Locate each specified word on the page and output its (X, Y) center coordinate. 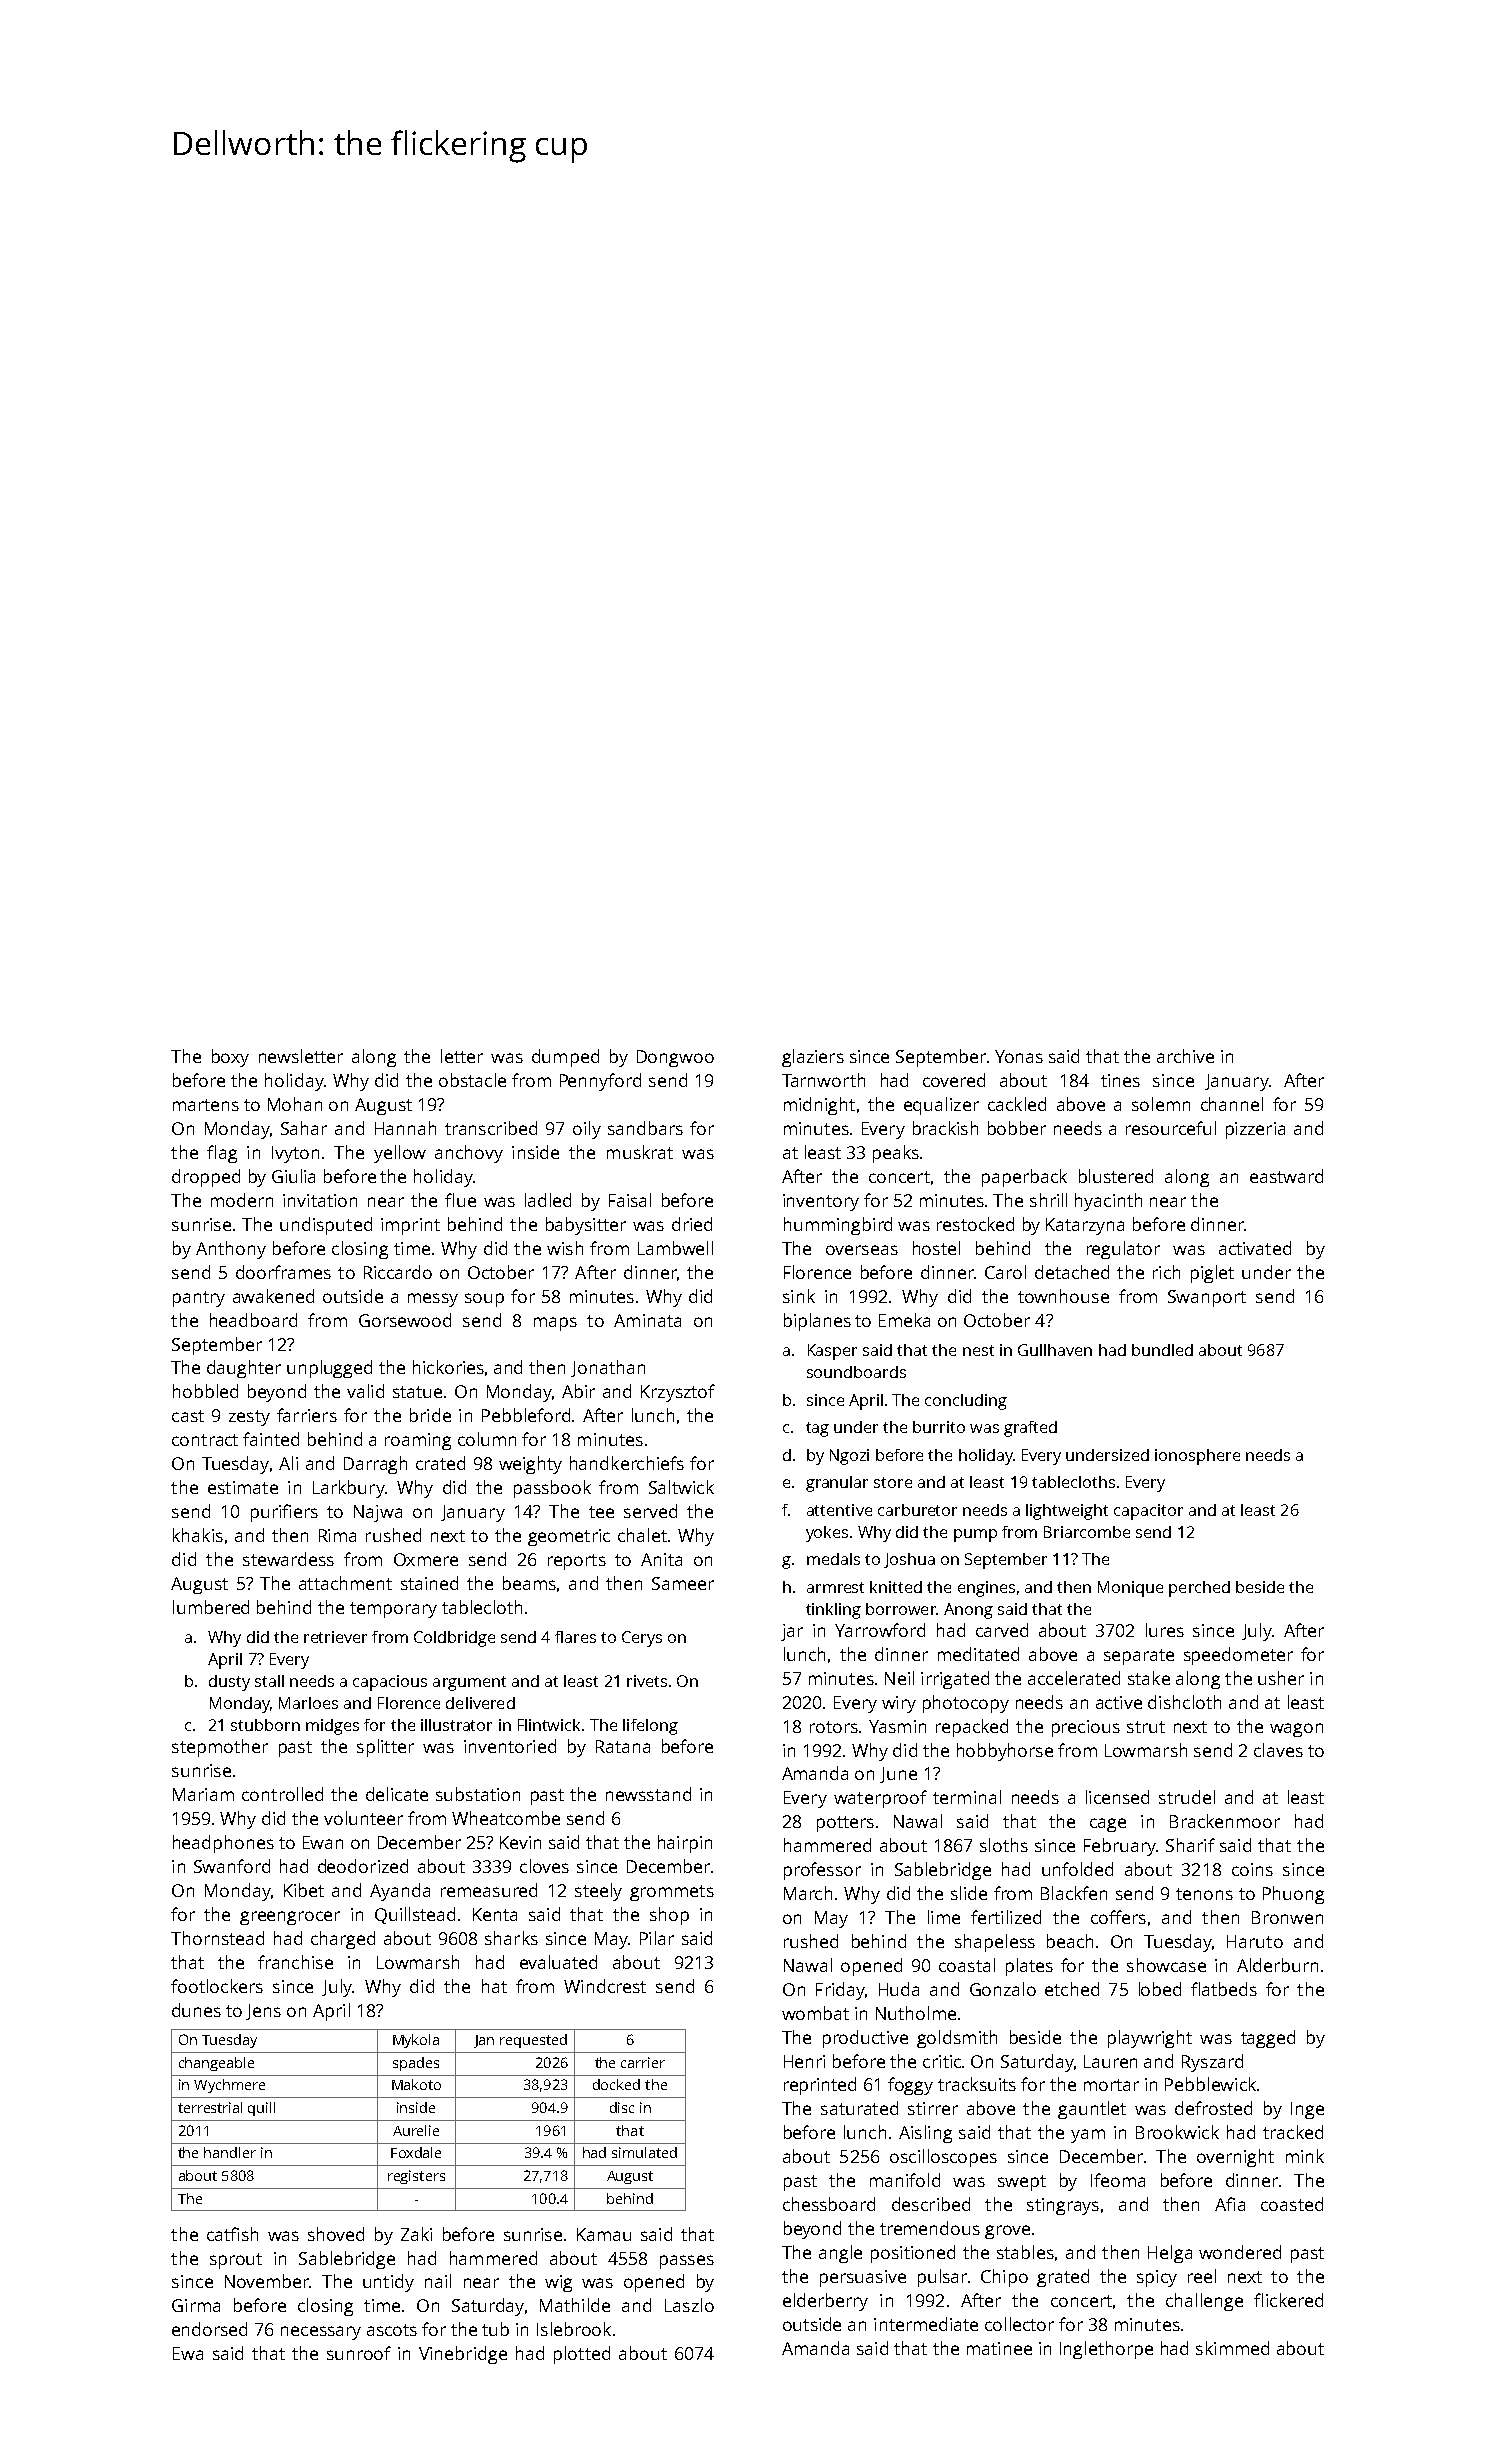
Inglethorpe (1106, 2350)
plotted (582, 2355)
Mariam (203, 1794)
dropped (206, 1178)
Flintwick (549, 1725)
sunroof (359, 2353)
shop (669, 1916)
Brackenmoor (1225, 1821)
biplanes (817, 1322)
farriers (307, 1415)
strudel (1187, 1797)
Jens (263, 2012)
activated (1255, 1248)
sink (799, 1296)
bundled (1162, 1350)
